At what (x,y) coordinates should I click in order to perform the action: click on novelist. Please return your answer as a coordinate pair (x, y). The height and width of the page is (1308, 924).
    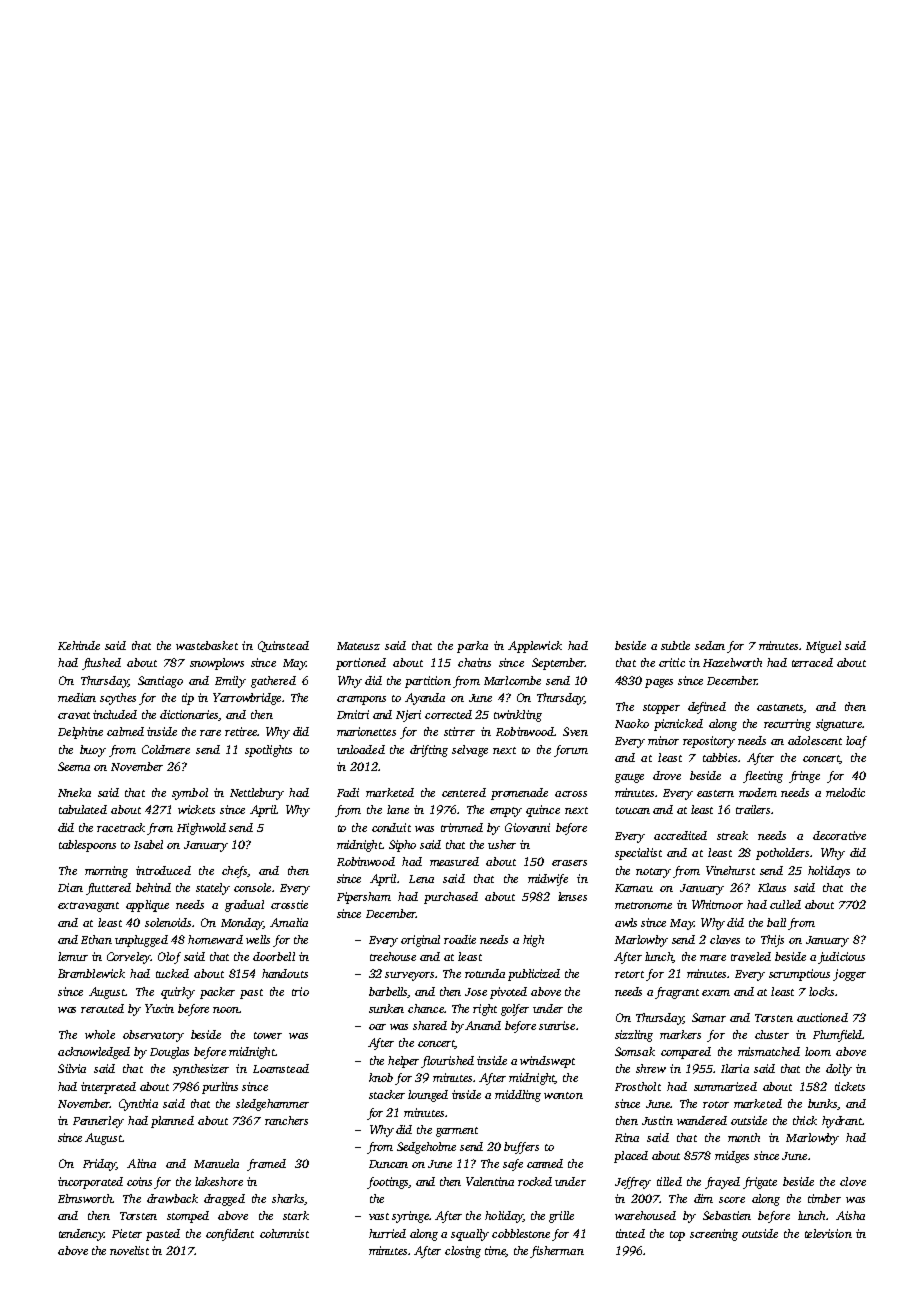
    Looking at the image, I should click on (129, 1250).
